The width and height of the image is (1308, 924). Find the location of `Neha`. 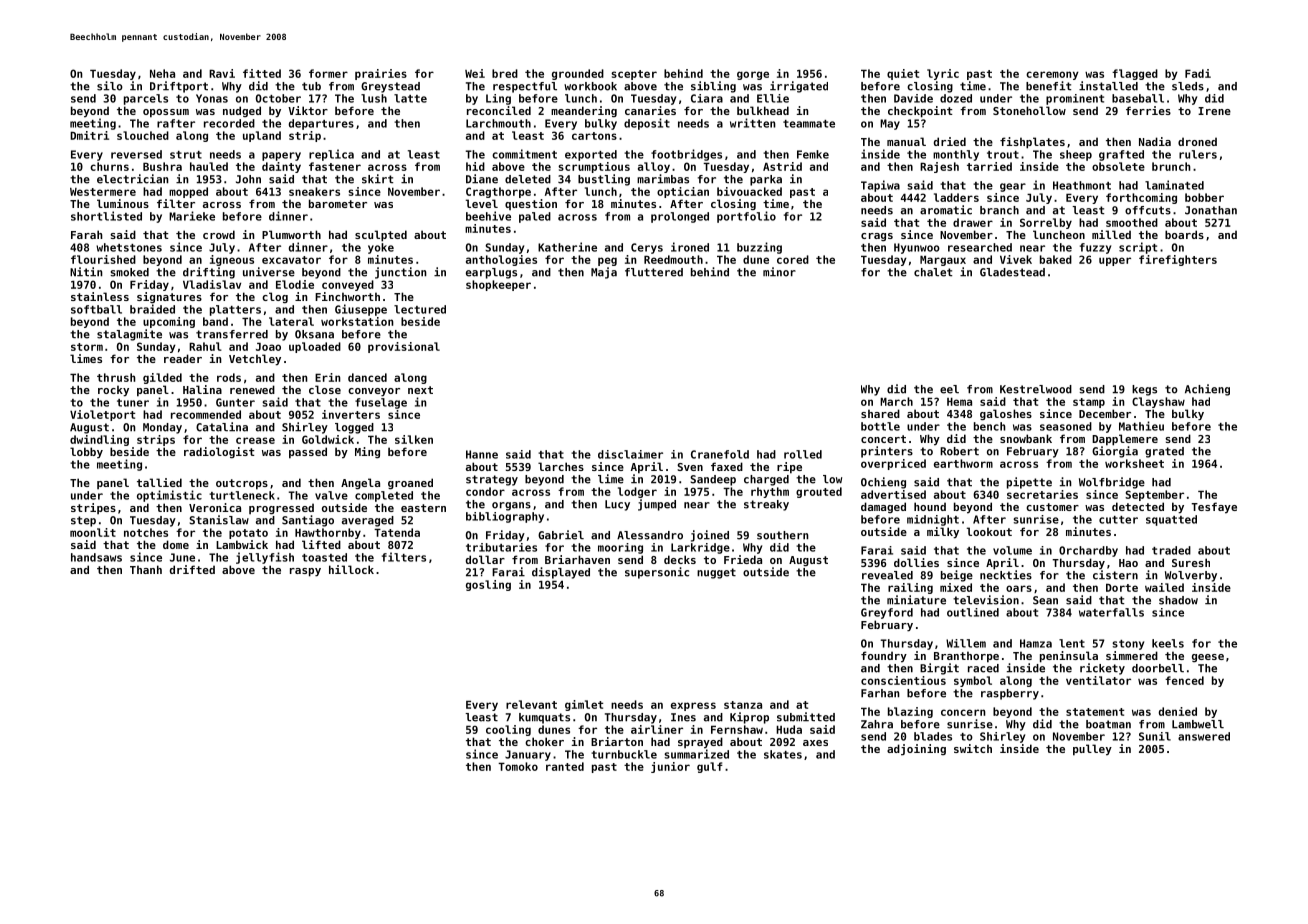

Neha is located at coordinates (162, 73).
